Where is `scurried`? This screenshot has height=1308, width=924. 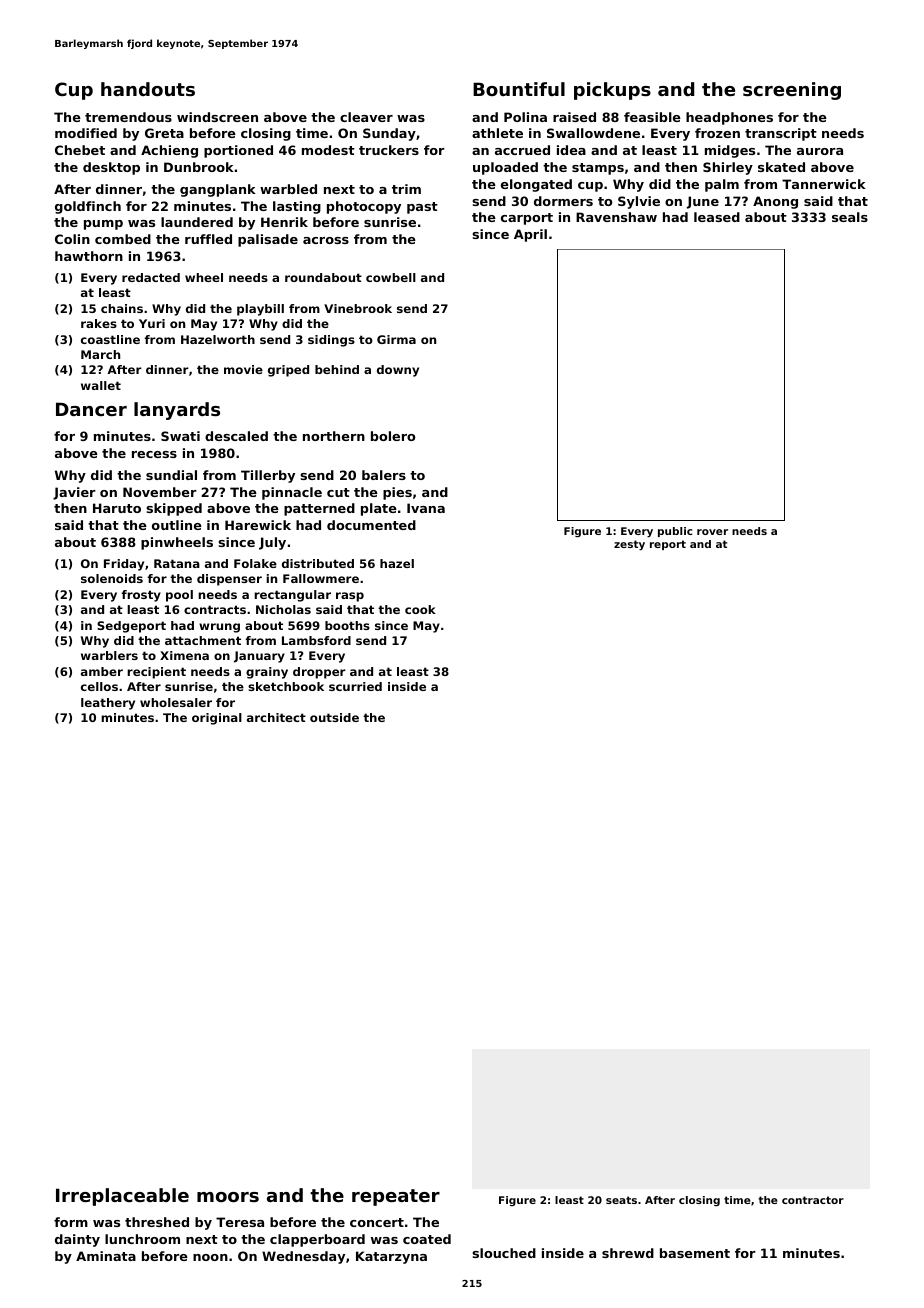 scurried is located at coordinates (355, 686).
